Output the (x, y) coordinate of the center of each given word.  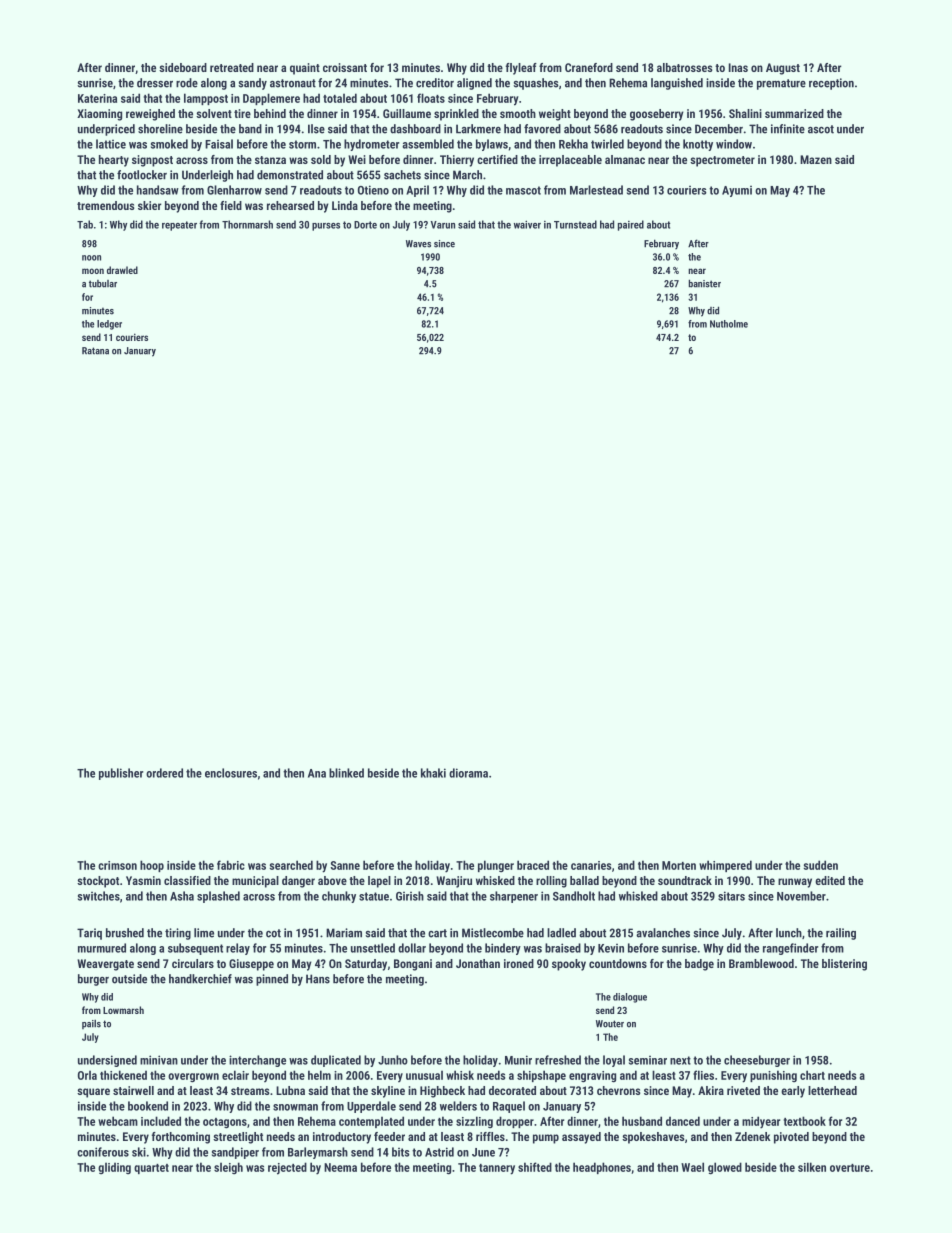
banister (705, 283)
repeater (179, 226)
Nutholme (729, 324)
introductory (342, 1138)
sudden (821, 865)
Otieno (373, 190)
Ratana (95, 351)
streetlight (238, 1138)
